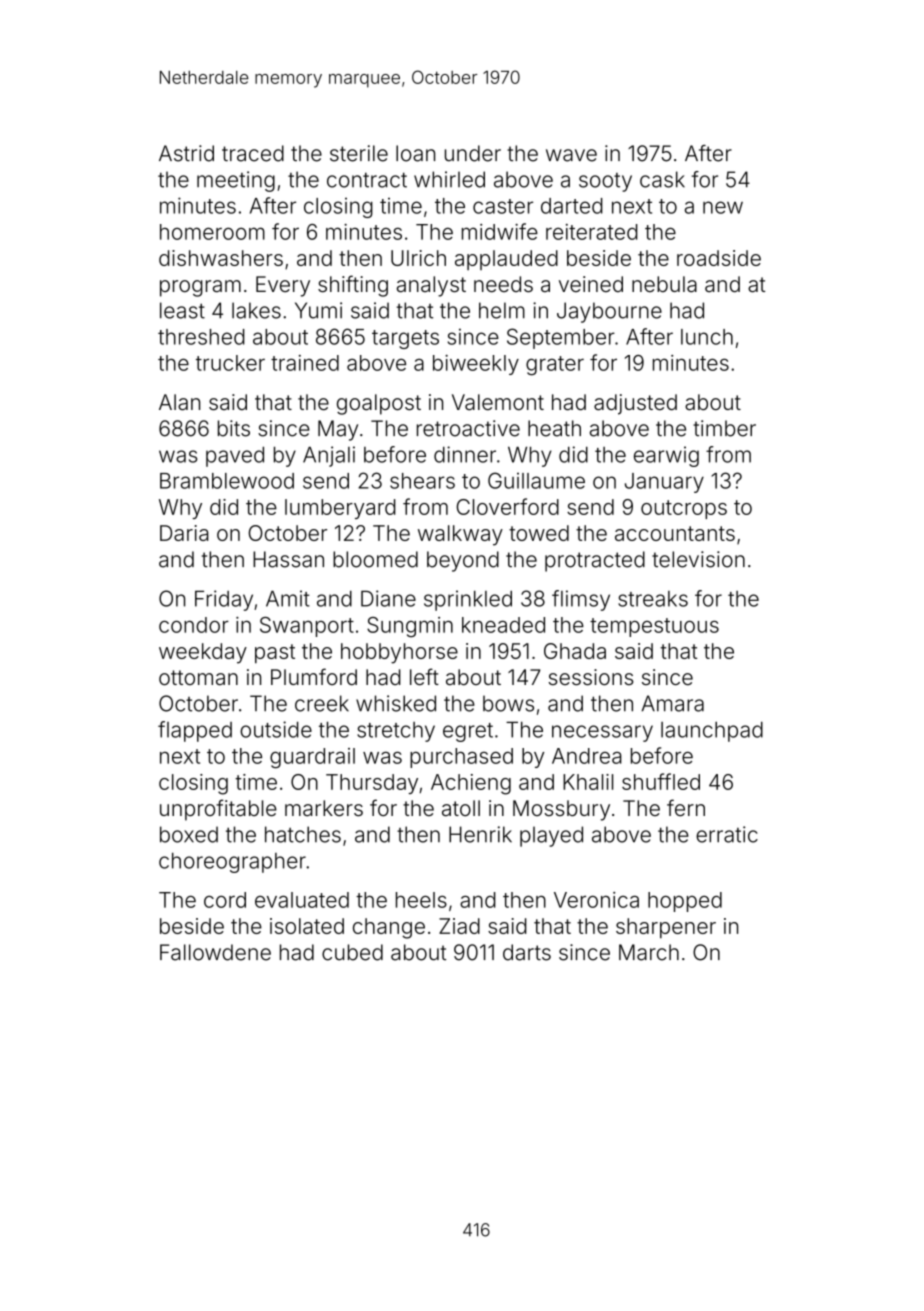  Describe the element at coordinates (561, 338) in the page. I see `September` at that location.
